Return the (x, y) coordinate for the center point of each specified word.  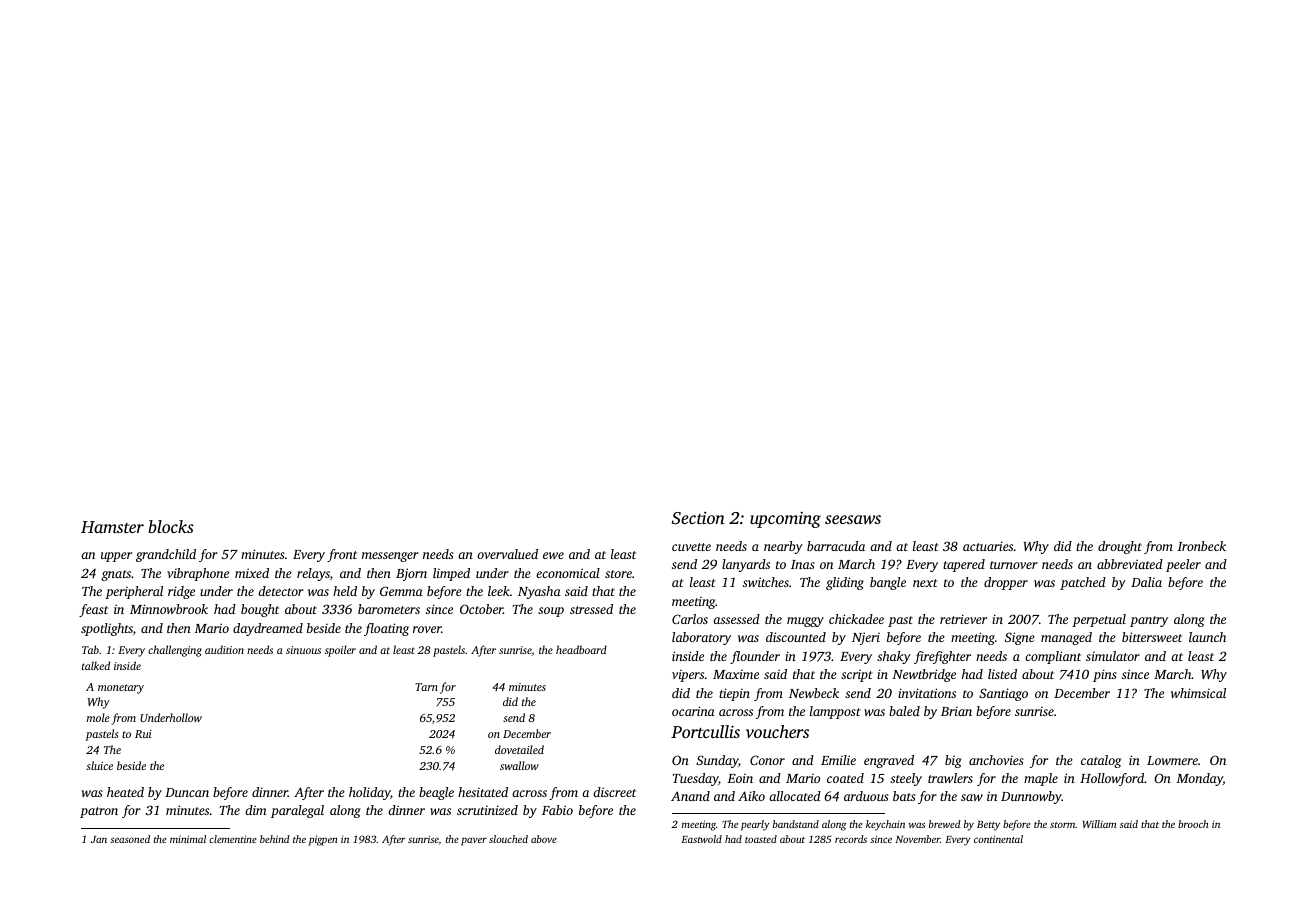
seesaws (853, 519)
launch (1207, 637)
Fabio (557, 810)
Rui (143, 734)
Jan (99, 839)
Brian (956, 711)
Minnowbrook (169, 609)
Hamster (112, 527)
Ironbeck (1201, 546)
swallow (519, 765)
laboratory (701, 638)
